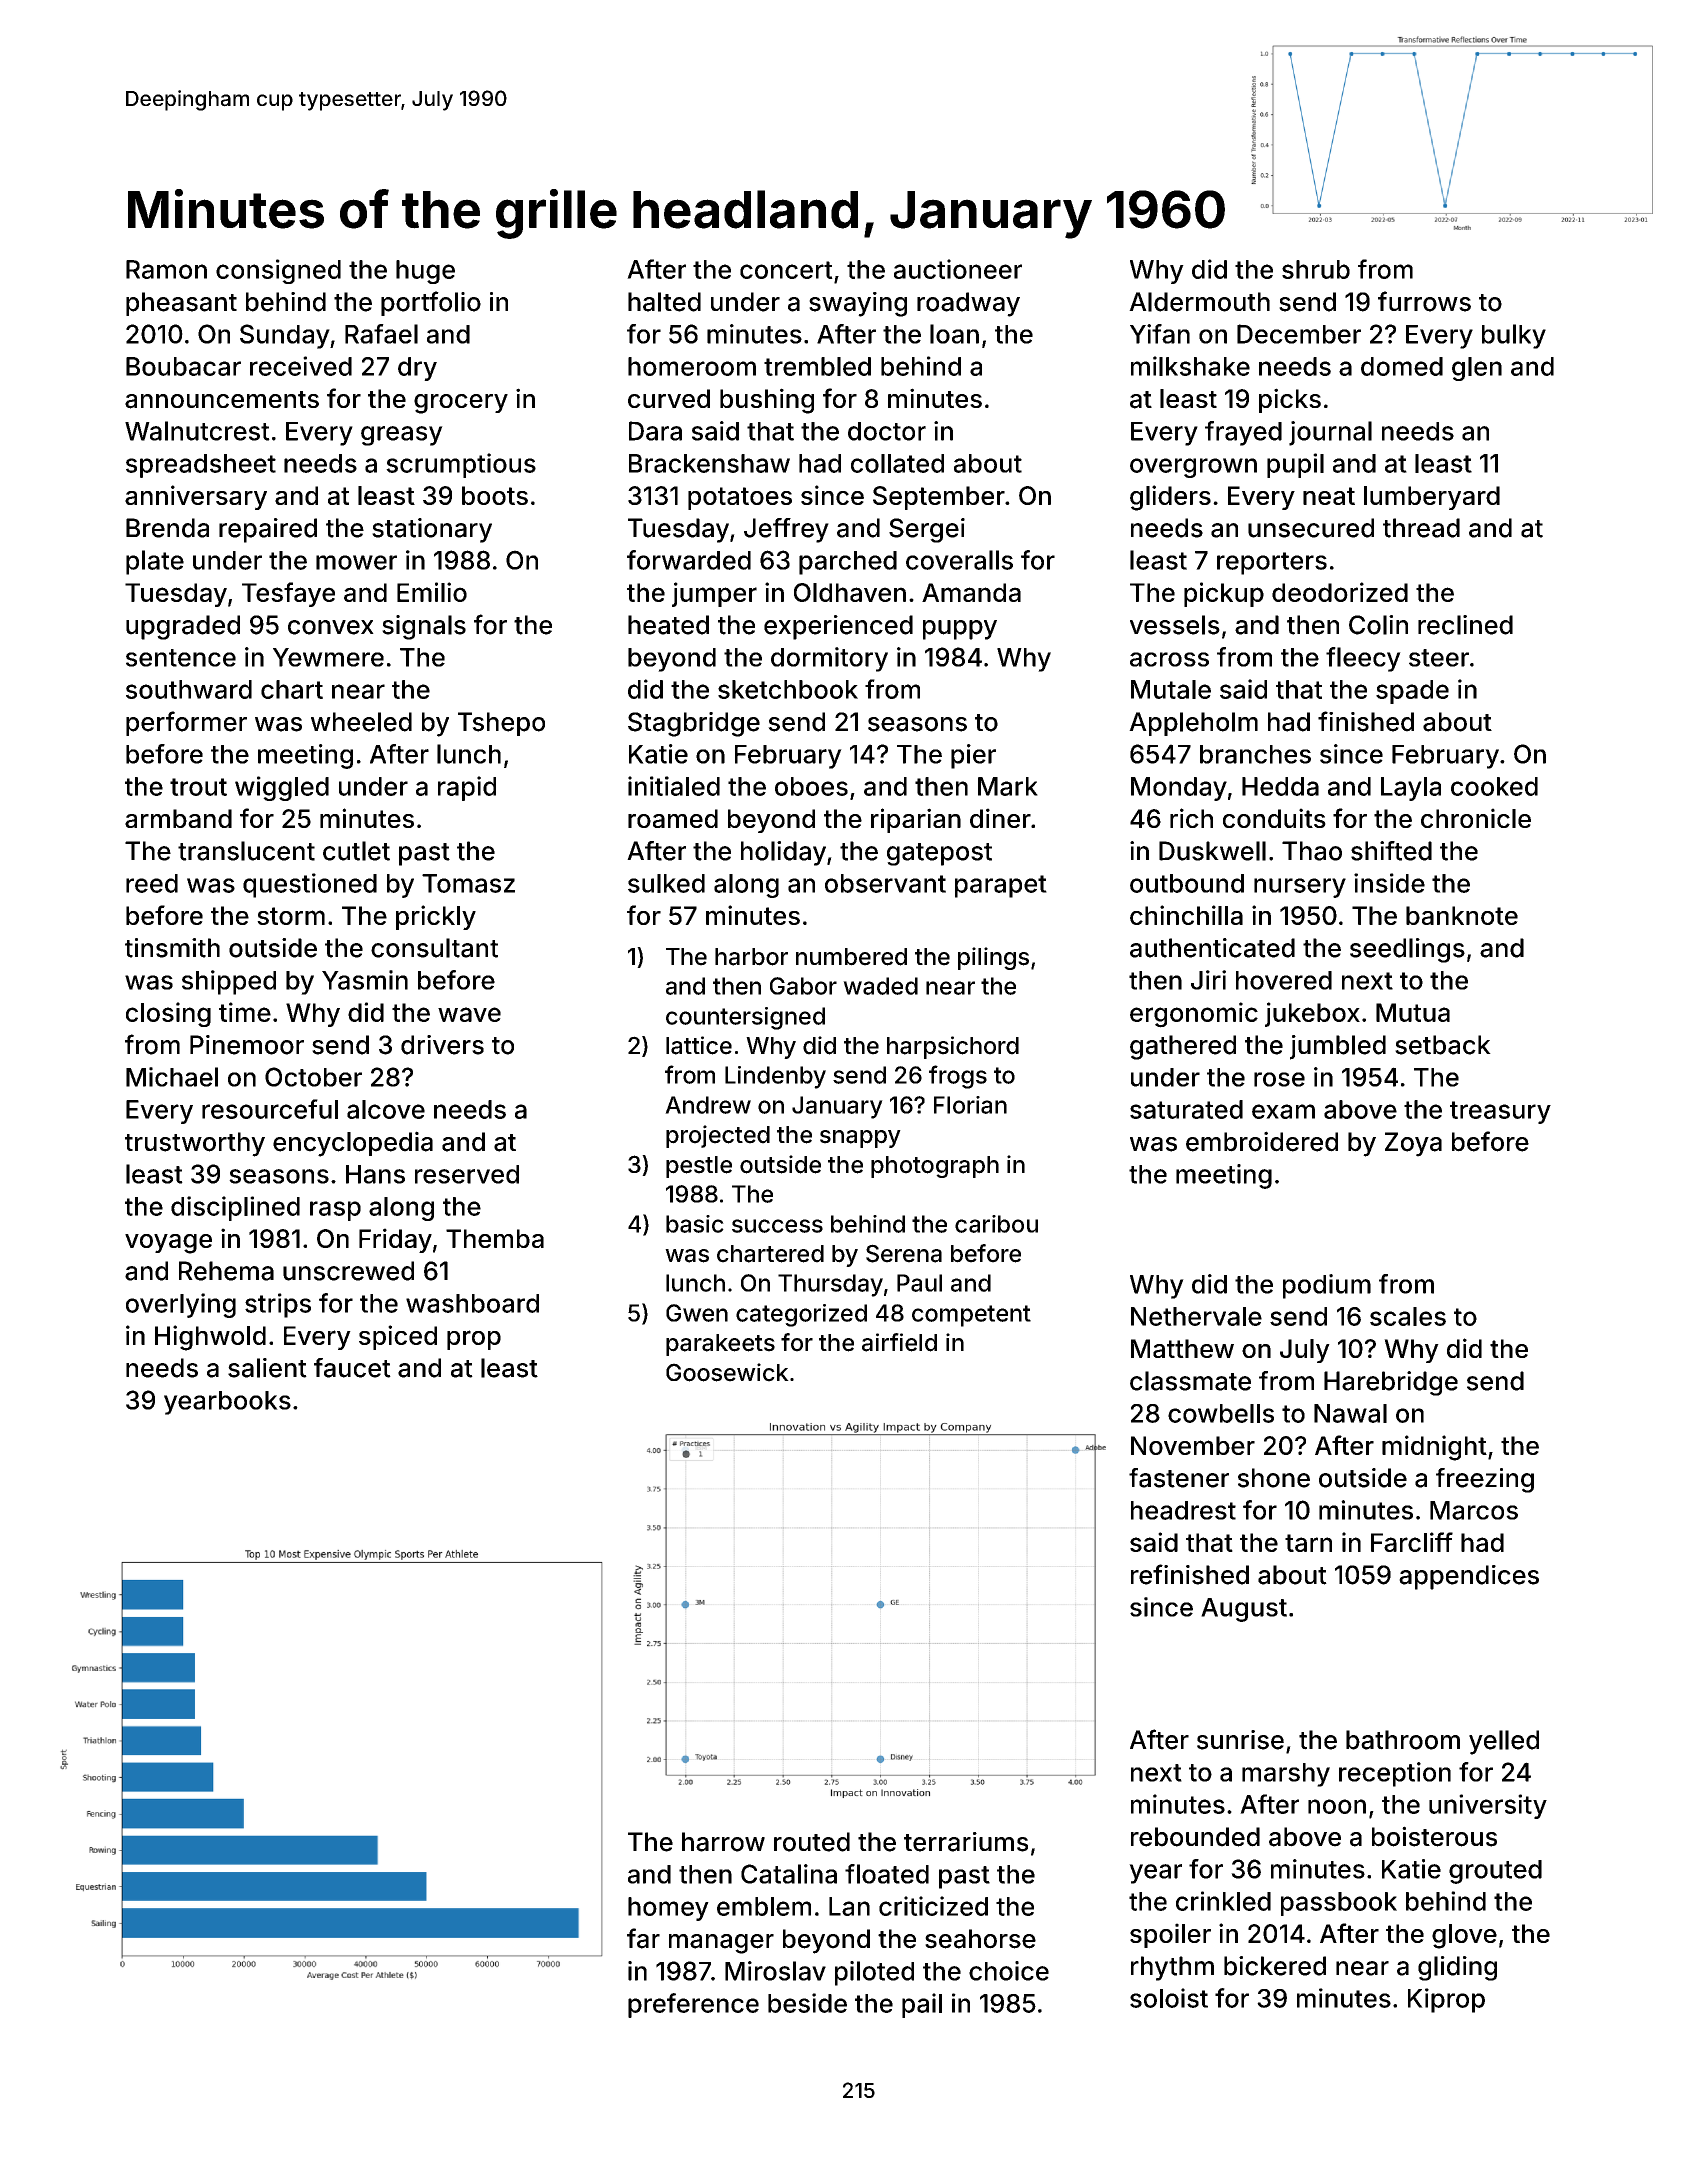 The height and width of the image is (2178, 1683). I want to click on faucet, so click(352, 1368).
